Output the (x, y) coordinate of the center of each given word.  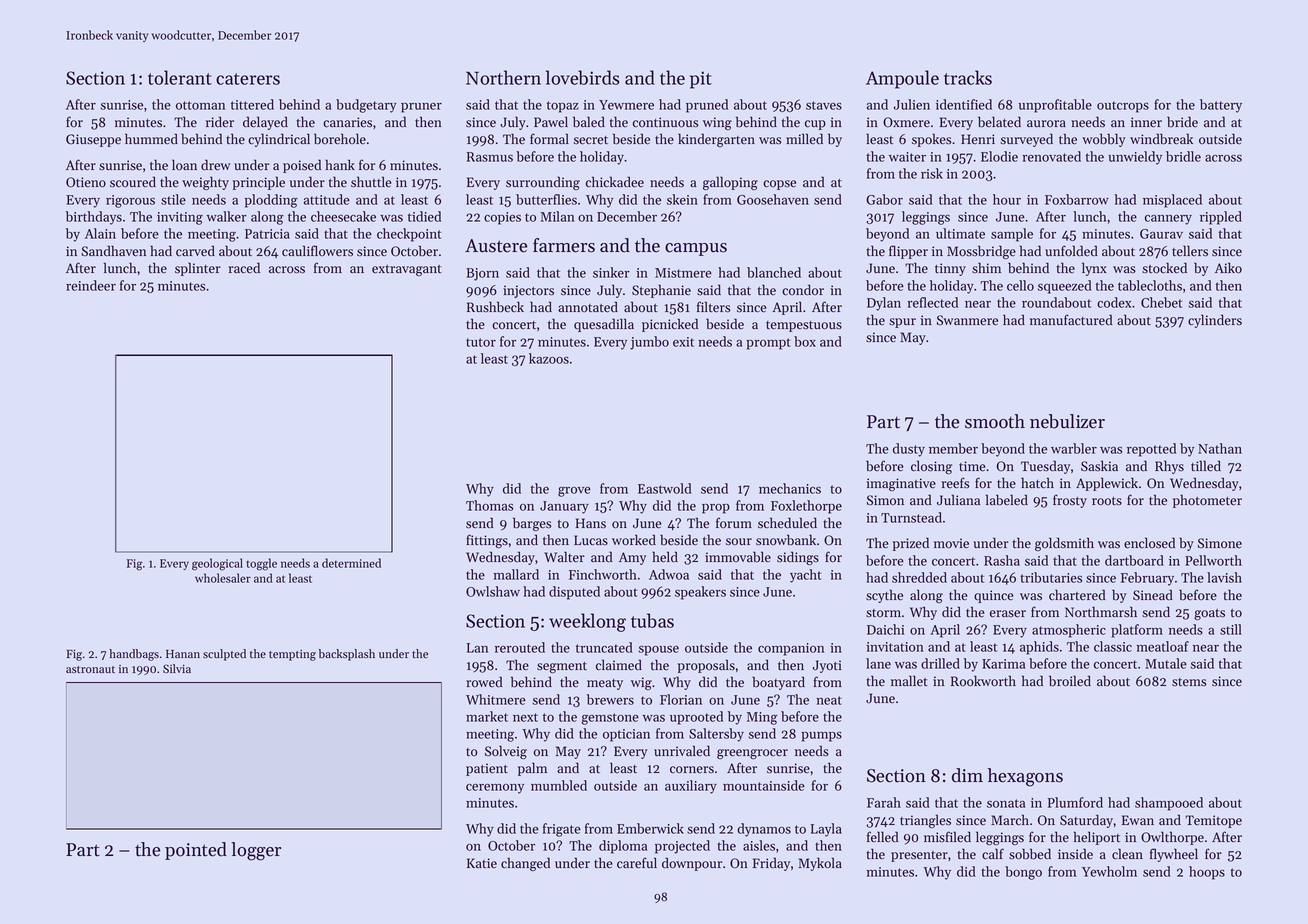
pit (701, 80)
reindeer (91, 285)
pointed (196, 851)
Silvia (177, 669)
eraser (1008, 614)
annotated (588, 307)
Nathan (1220, 448)
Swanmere (967, 320)
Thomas (489, 505)
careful (637, 863)
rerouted (520, 647)
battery (1221, 106)
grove (574, 491)
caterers (248, 79)
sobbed (1030, 854)
